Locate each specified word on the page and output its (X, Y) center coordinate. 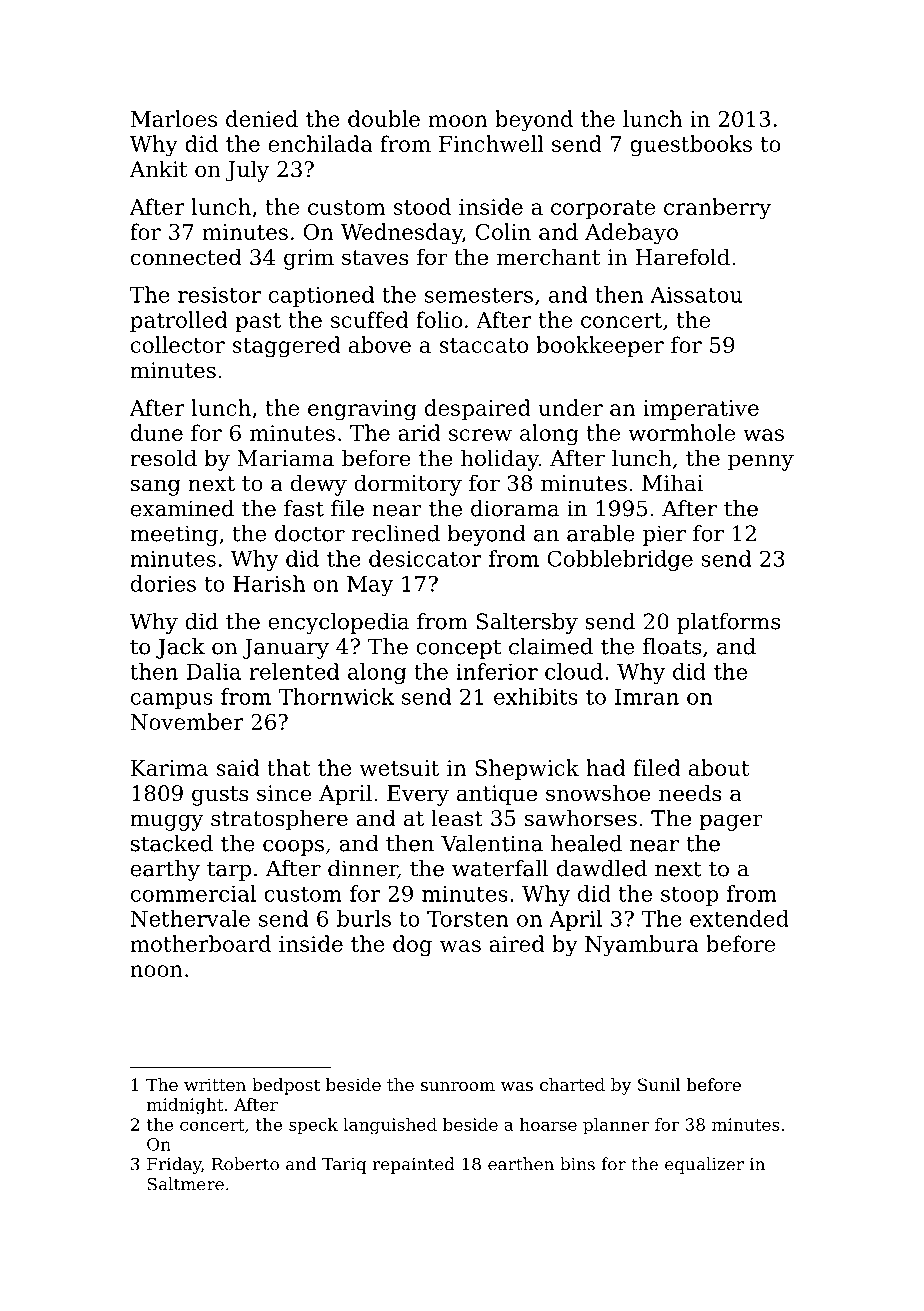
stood (422, 206)
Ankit (158, 168)
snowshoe (598, 793)
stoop (689, 896)
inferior (497, 671)
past (258, 322)
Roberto (245, 1164)
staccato (483, 345)
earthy (165, 870)
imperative (701, 410)
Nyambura (642, 946)
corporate (603, 209)
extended (739, 918)
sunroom (458, 1086)
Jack (180, 648)
